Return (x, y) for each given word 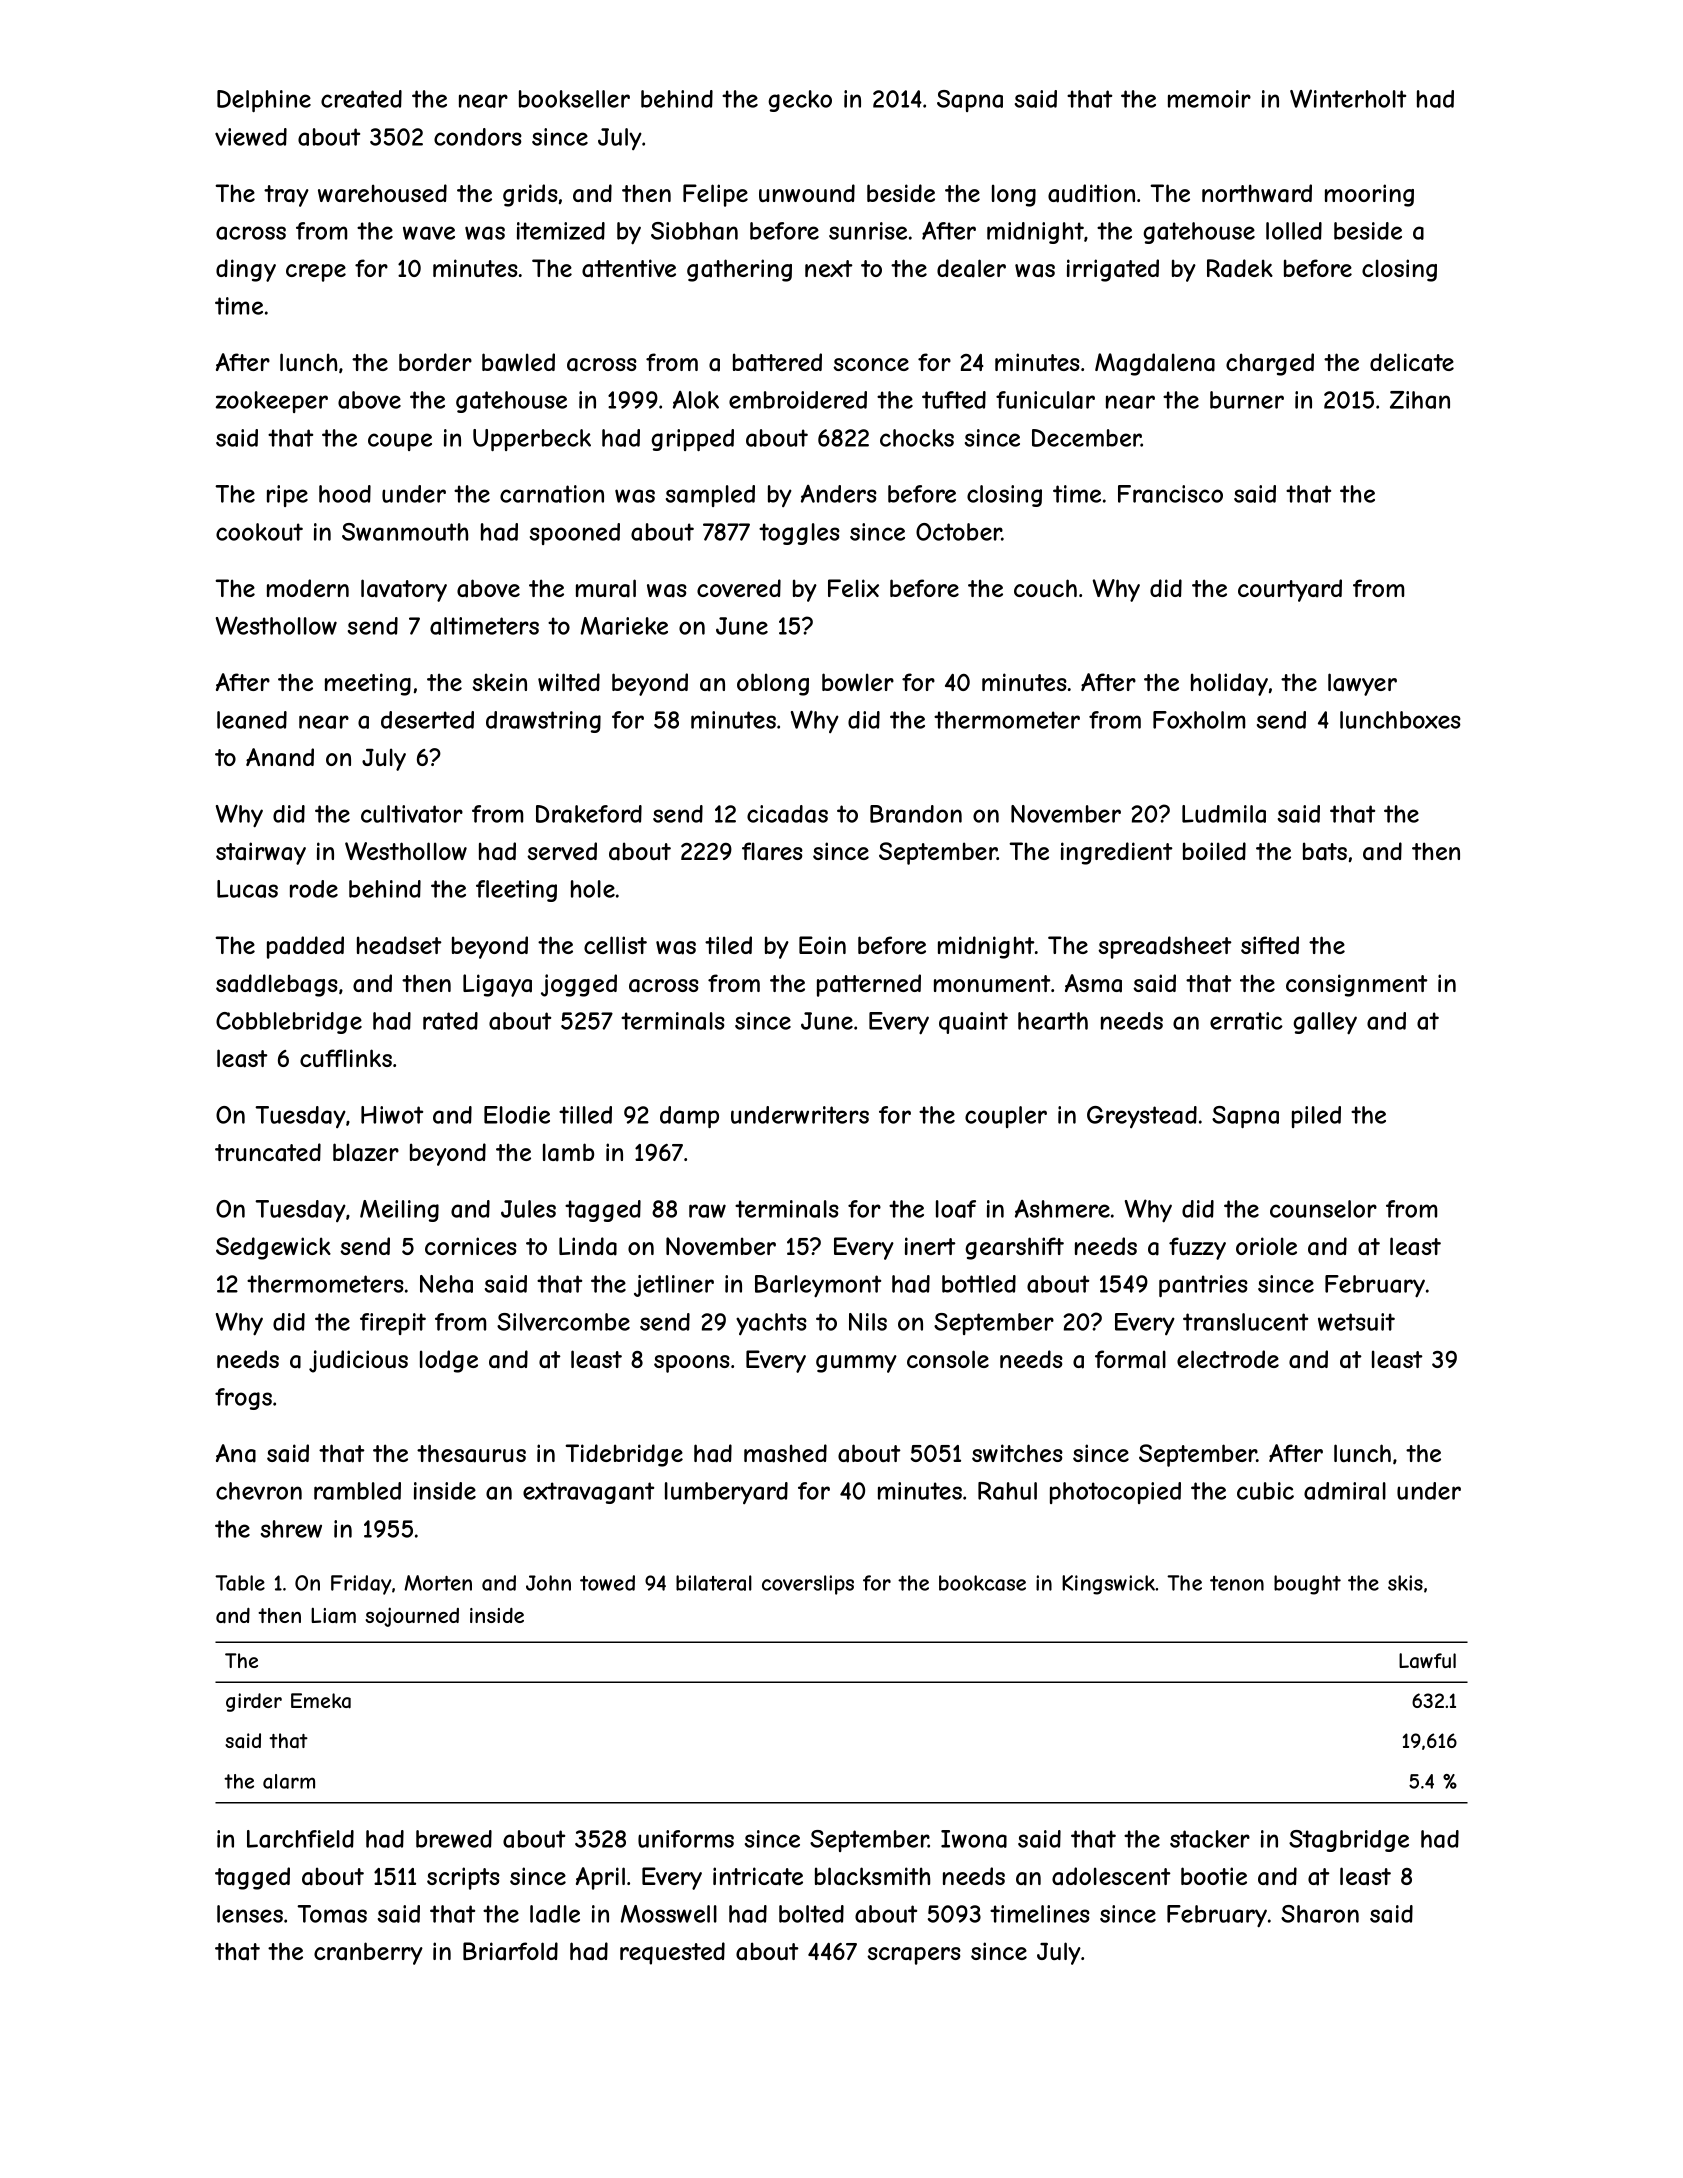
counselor (1323, 1209)
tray (286, 196)
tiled (728, 945)
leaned (252, 720)
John (548, 1583)
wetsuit (1356, 1322)
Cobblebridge (289, 1023)
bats (1325, 851)
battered (777, 362)
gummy (856, 1364)
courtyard (1290, 590)
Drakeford (589, 814)
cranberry (368, 1953)
